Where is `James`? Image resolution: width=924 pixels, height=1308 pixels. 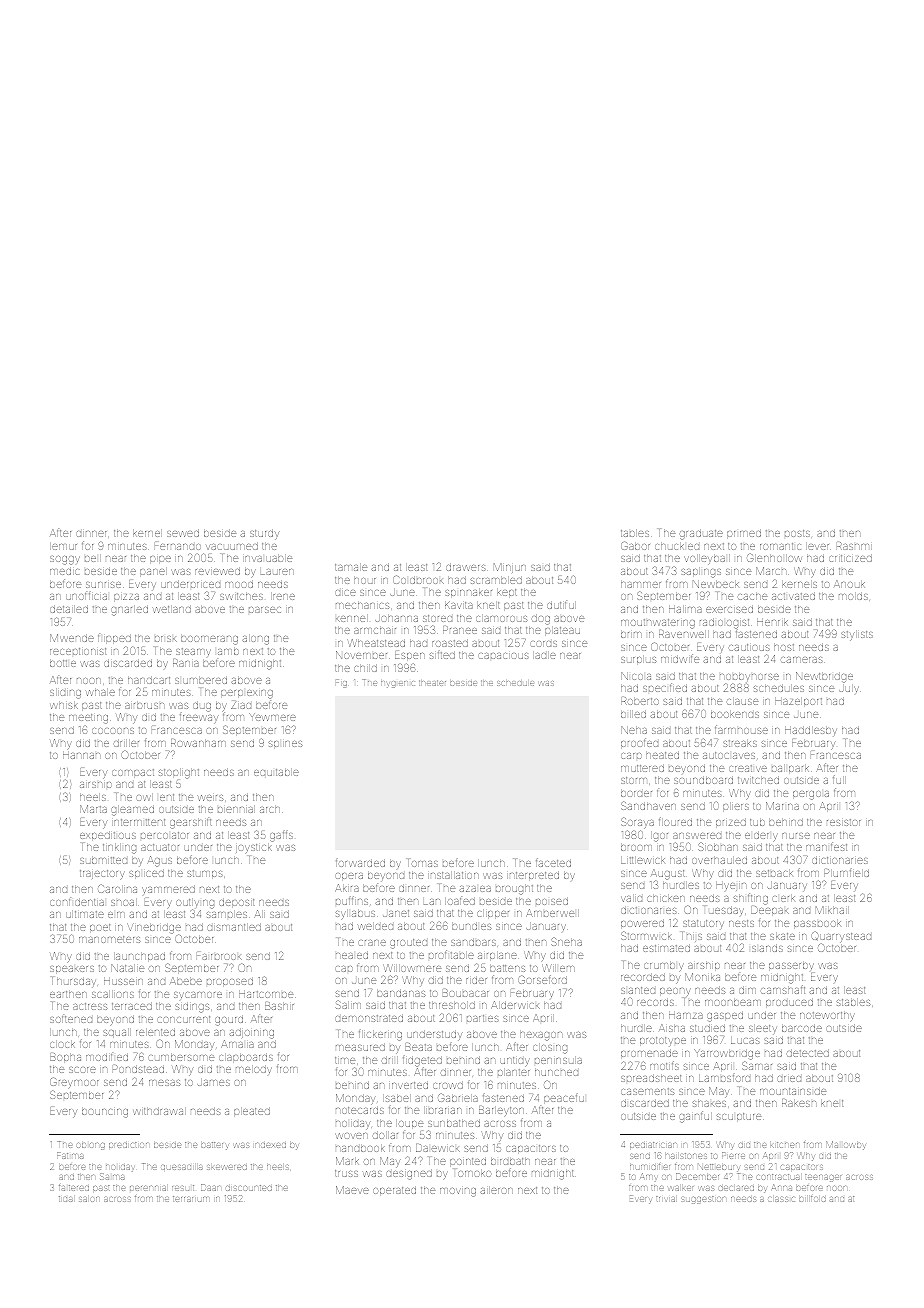 James is located at coordinates (214, 1082).
